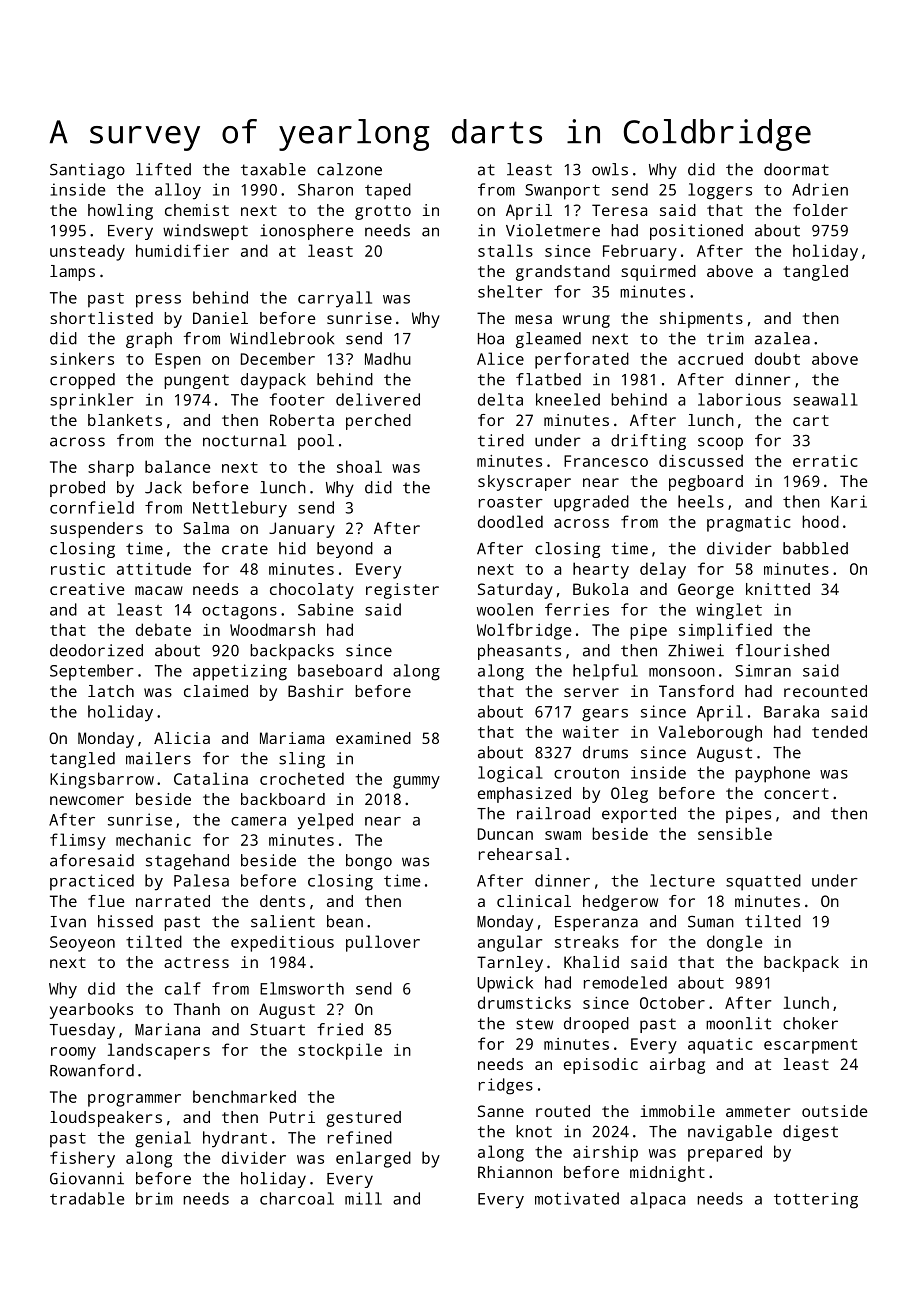  Describe the element at coordinates (534, 1024) in the screenshot. I see `stew` at that location.
